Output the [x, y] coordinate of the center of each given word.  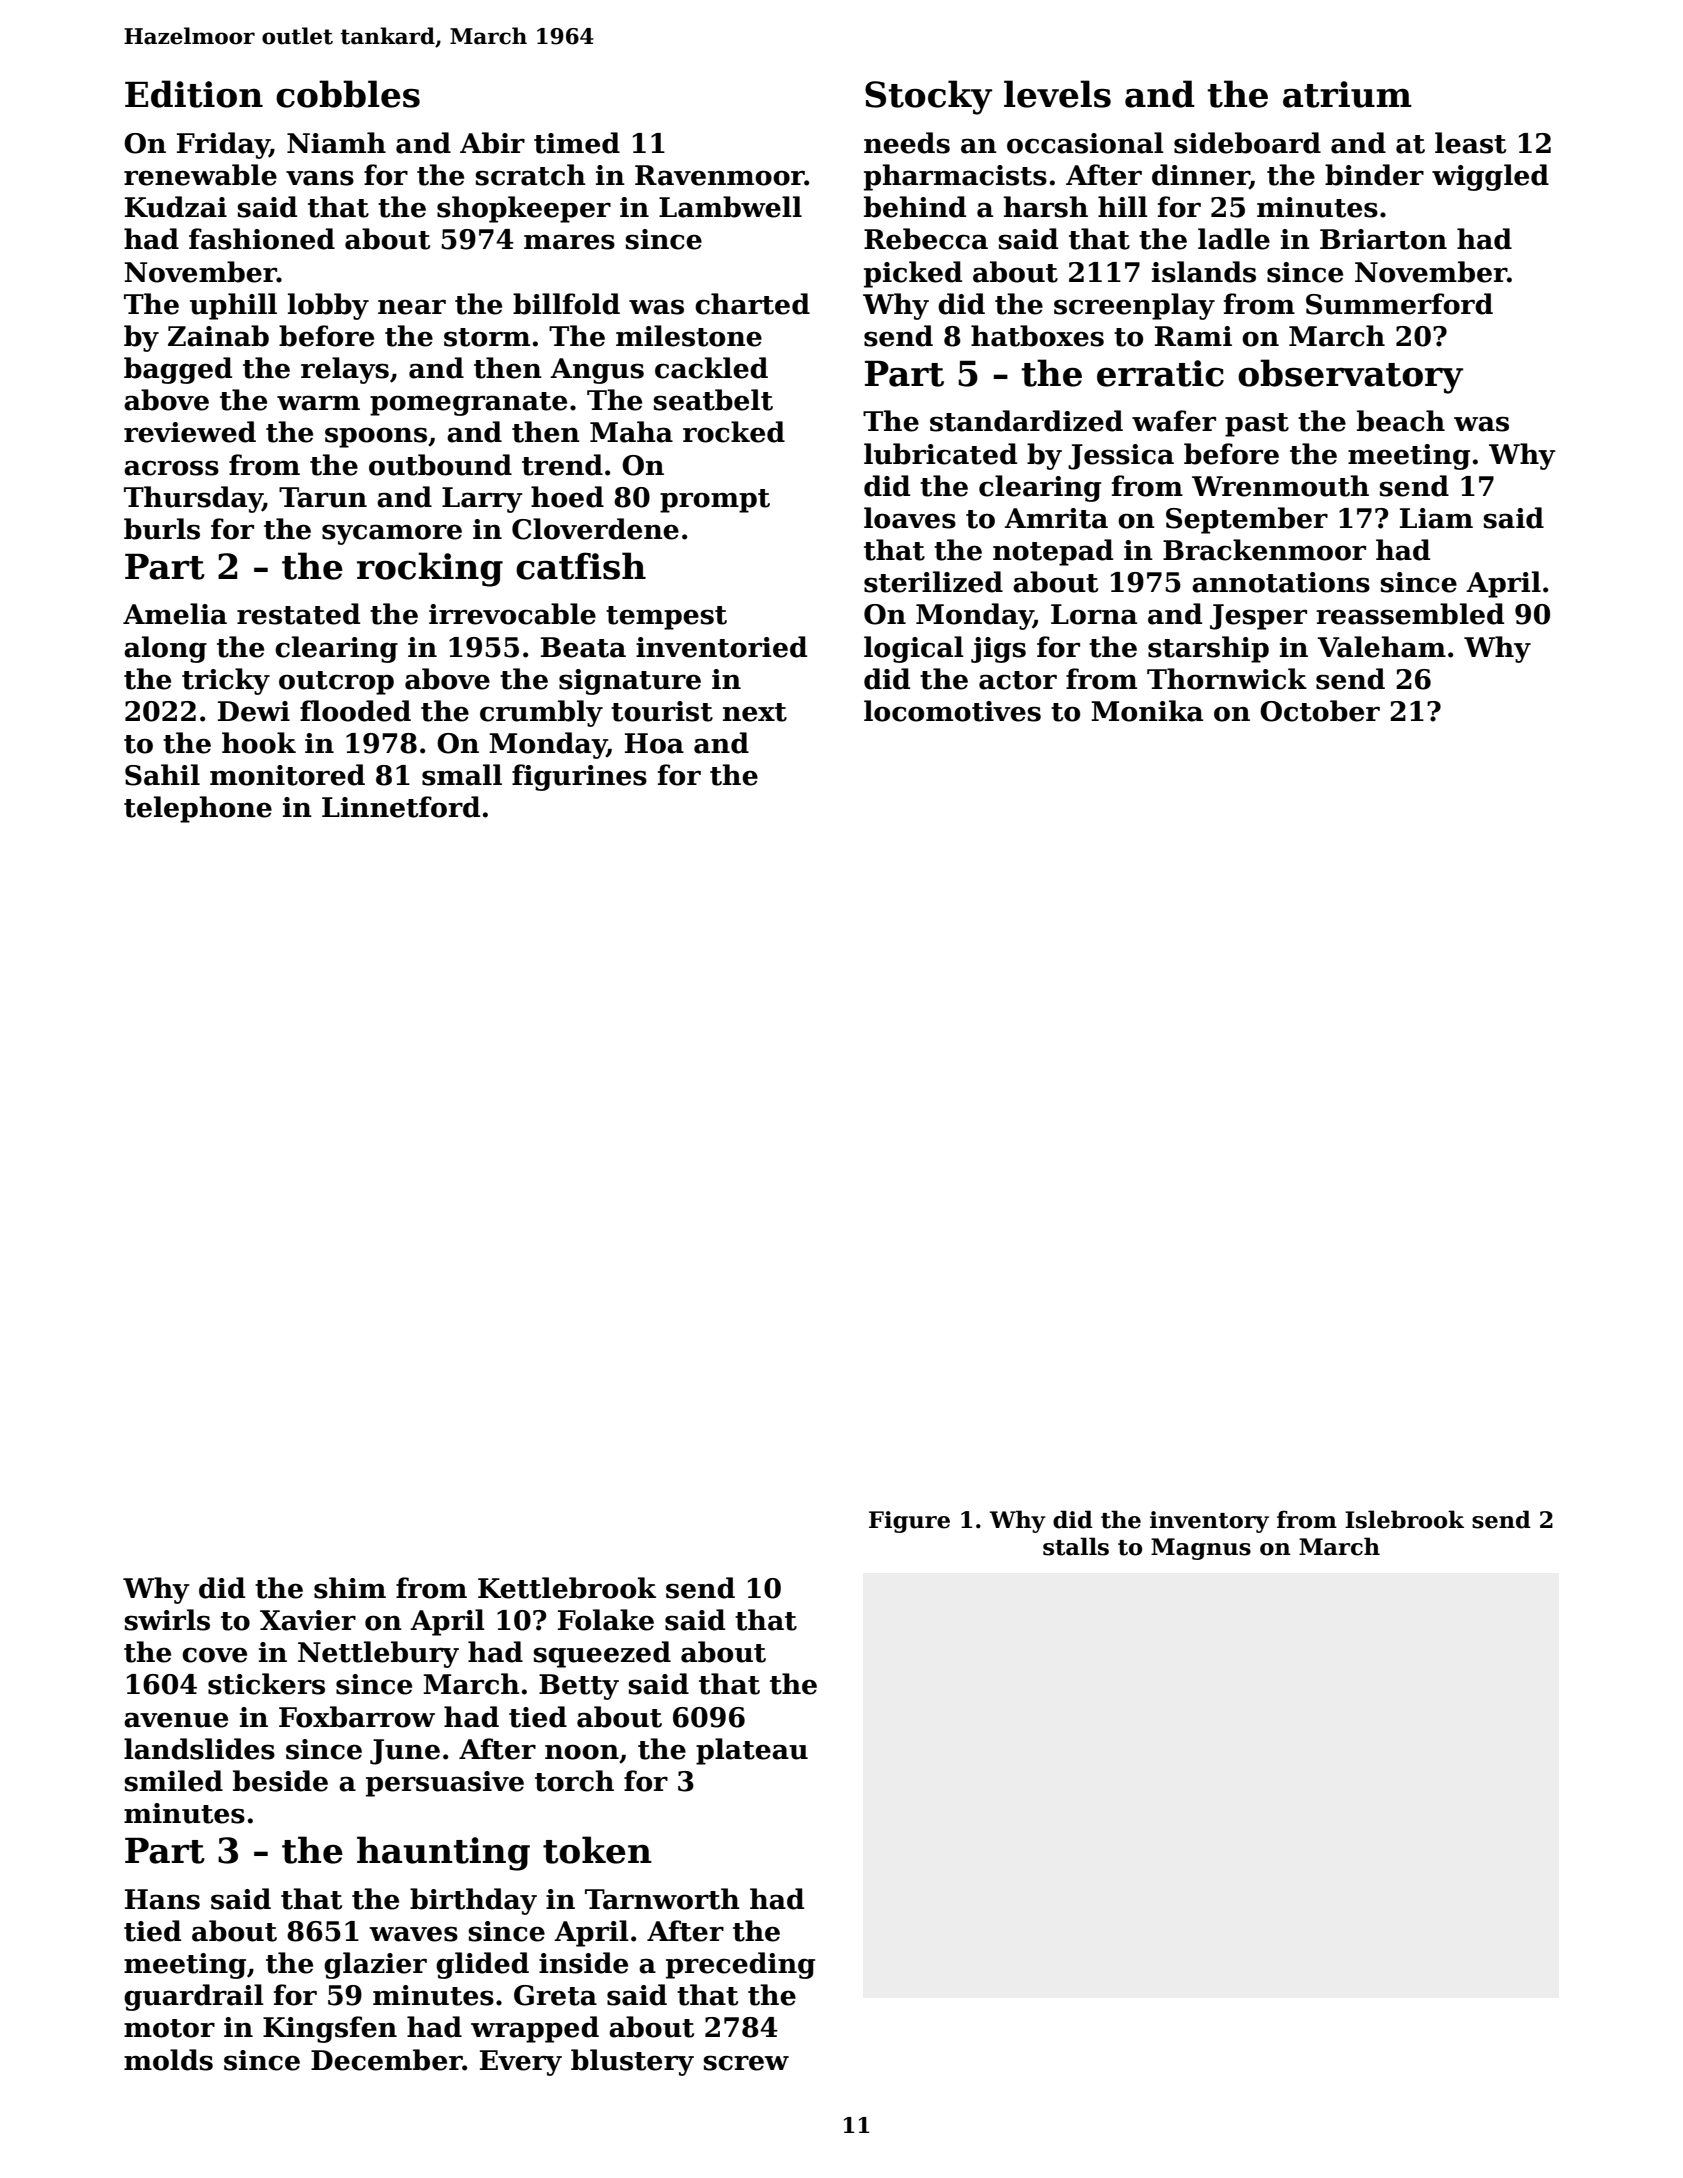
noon [582, 1752]
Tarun [323, 497]
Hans [162, 1899]
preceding [740, 1965]
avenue [176, 1720]
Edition [194, 94]
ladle [1234, 239]
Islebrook [1404, 1519]
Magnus [1201, 1549]
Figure [909, 1522]
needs [907, 143]
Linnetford [401, 807]
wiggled [1490, 177]
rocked [734, 432]
